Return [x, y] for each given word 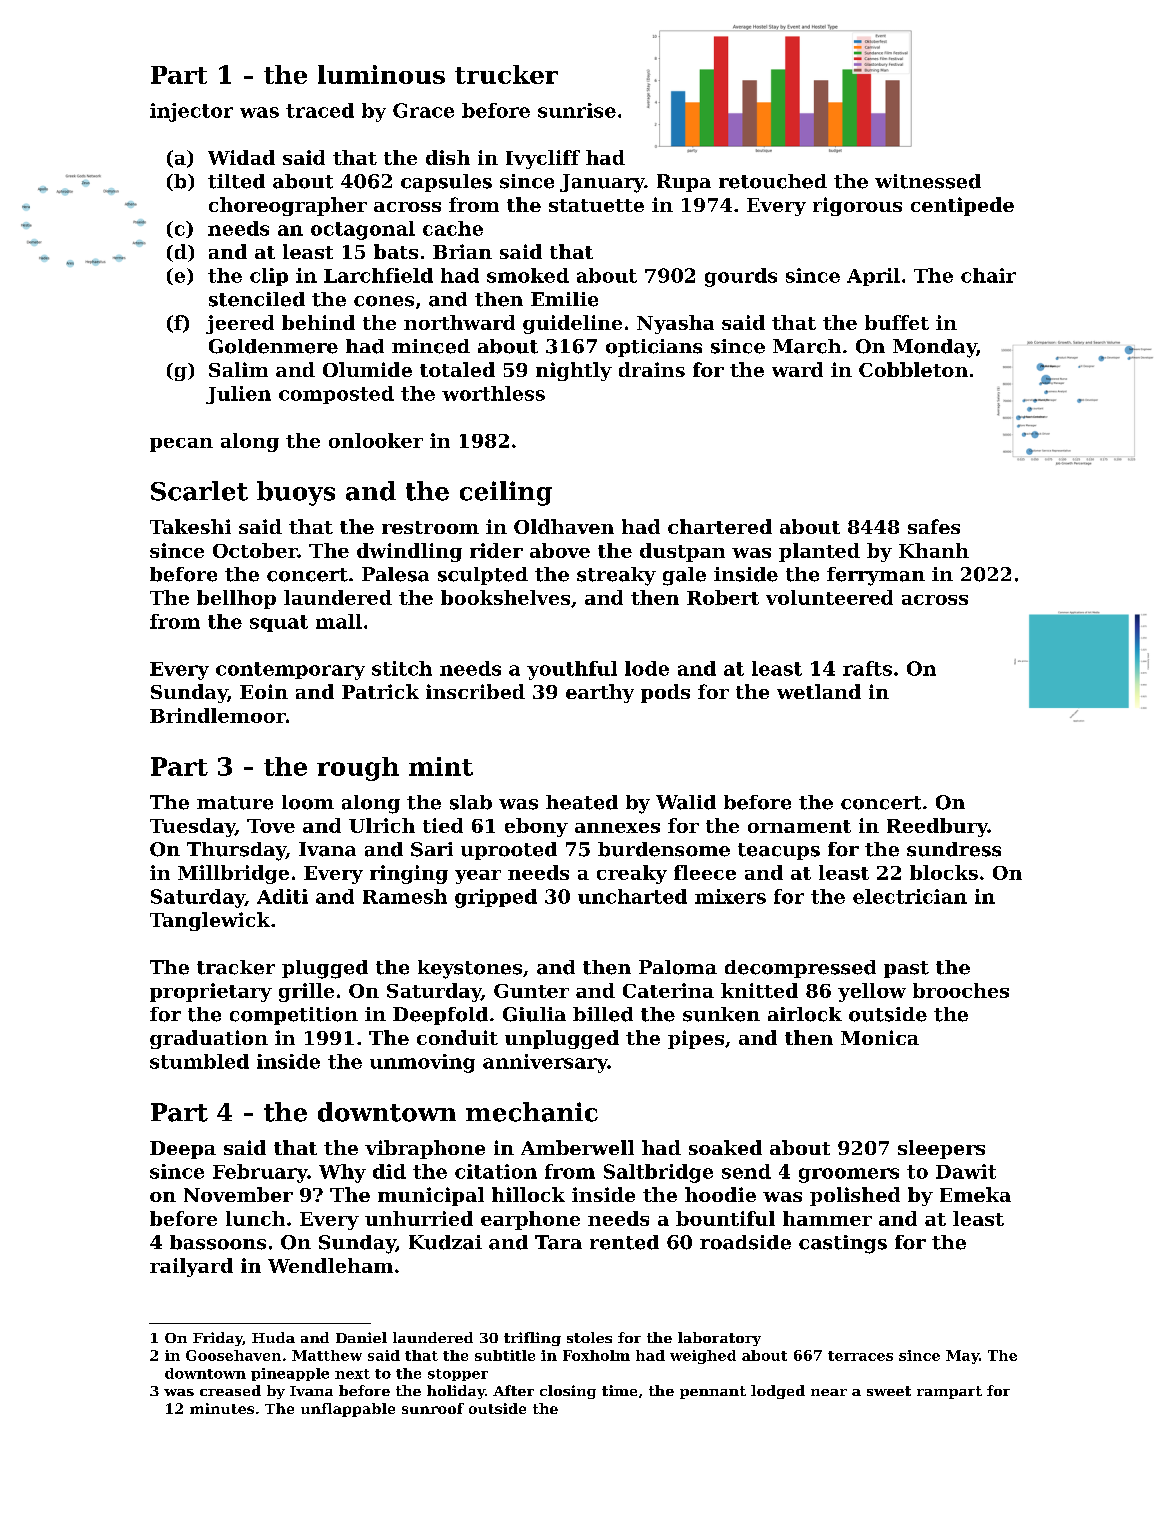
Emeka [975, 1194]
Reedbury [937, 827]
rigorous [857, 206]
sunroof [433, 1408]
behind [318, 322]
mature [235, 803]
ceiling [506, 493]
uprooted [509, 851]
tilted [236, 181]
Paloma [678, 967]
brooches [961, 990]
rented [624, 1242]
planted [819, 552]
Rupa [684, 183]
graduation [209, 1039]
